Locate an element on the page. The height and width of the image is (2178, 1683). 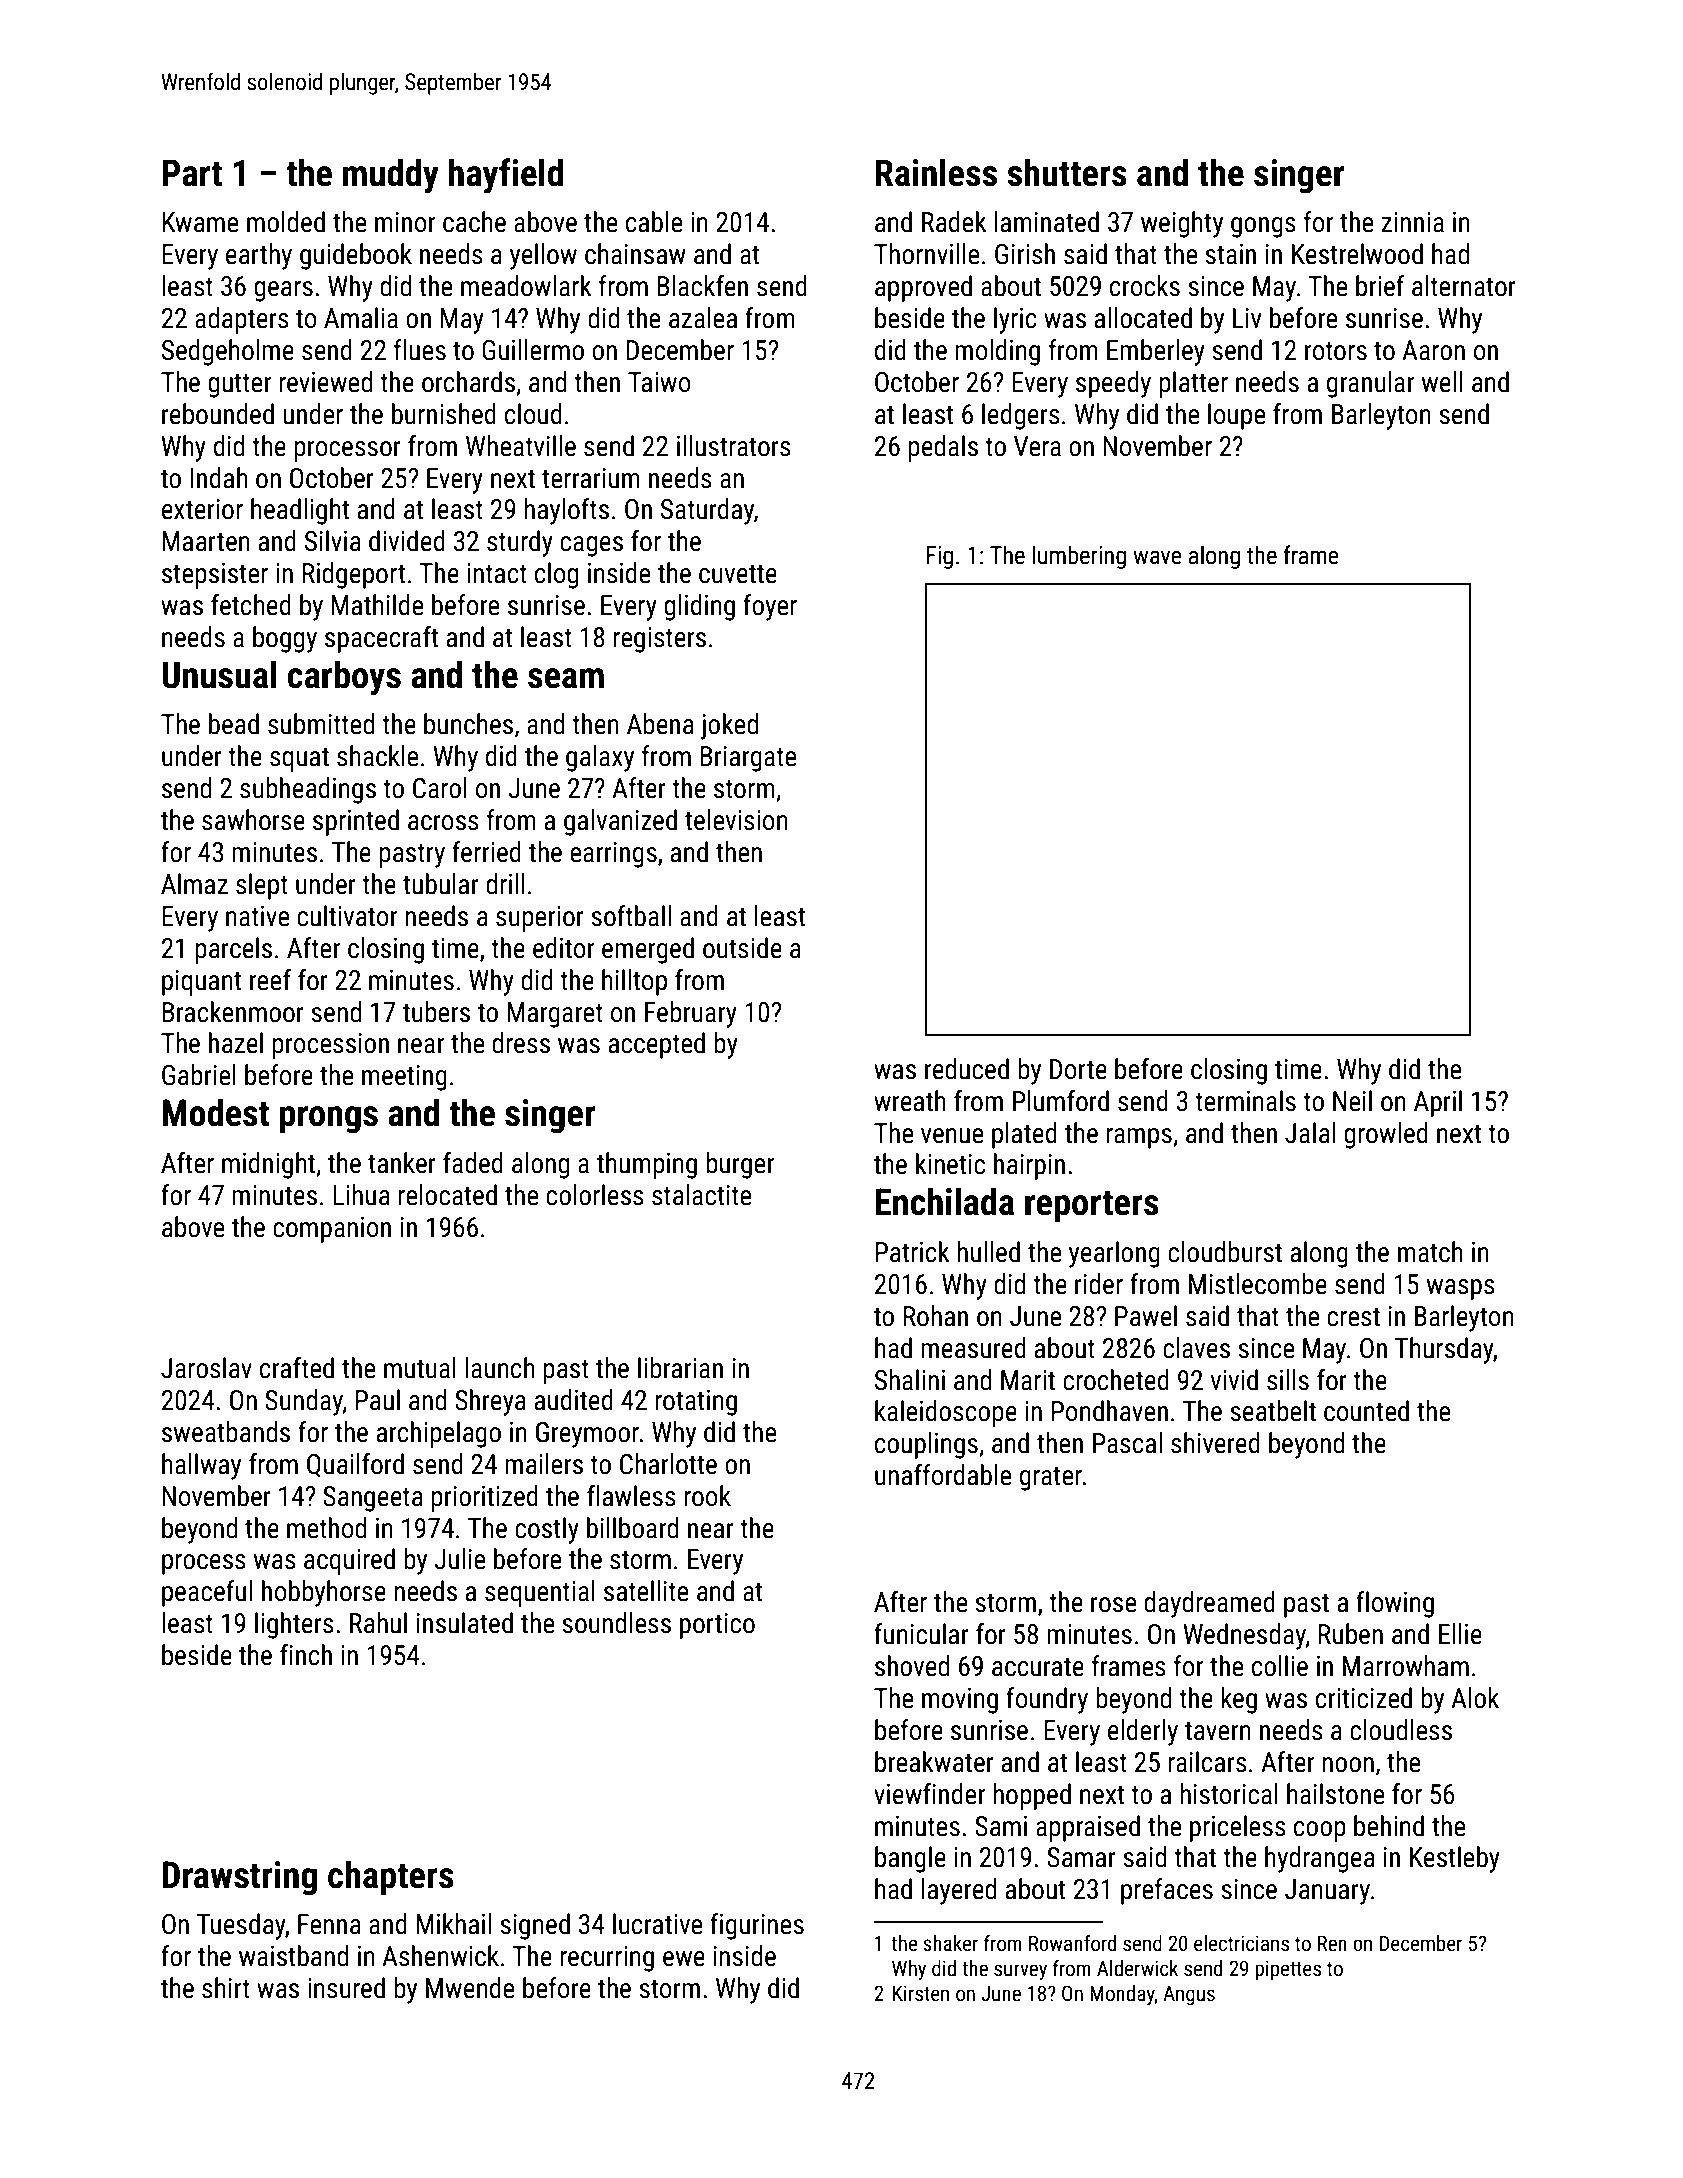
prioritized is located at coordinates (484, 1498).
